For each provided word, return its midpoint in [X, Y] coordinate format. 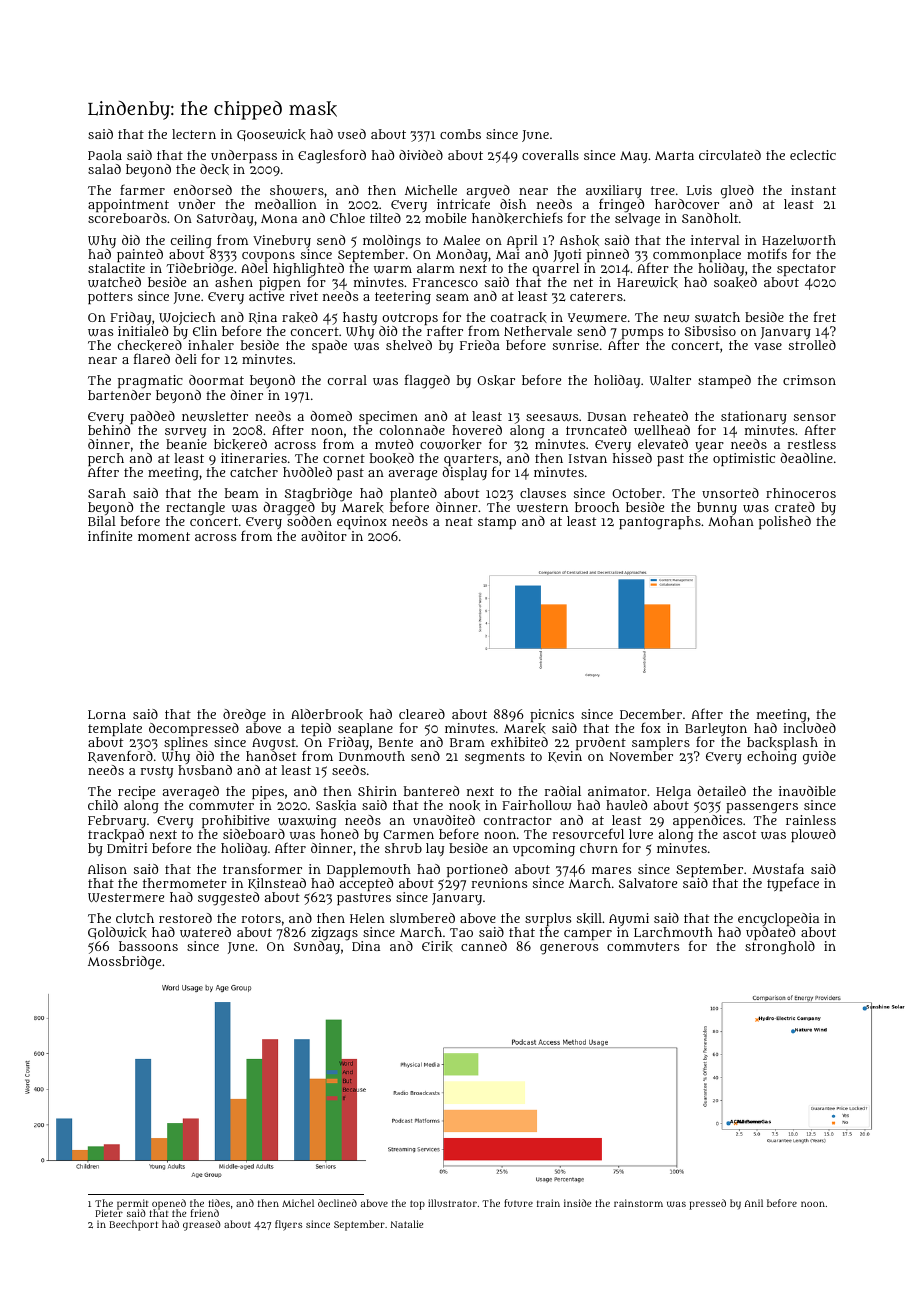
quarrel [556, 269]
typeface [793, 884]
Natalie [407, 1224]
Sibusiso [710, 331]
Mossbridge [124, 963]
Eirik [437, 946]
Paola [105, 155]
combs [460, 134]
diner [246, 395]
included [809, 728]
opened [169, 1204]
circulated [730, 155]
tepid [316, 729]
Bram [467, 742]
